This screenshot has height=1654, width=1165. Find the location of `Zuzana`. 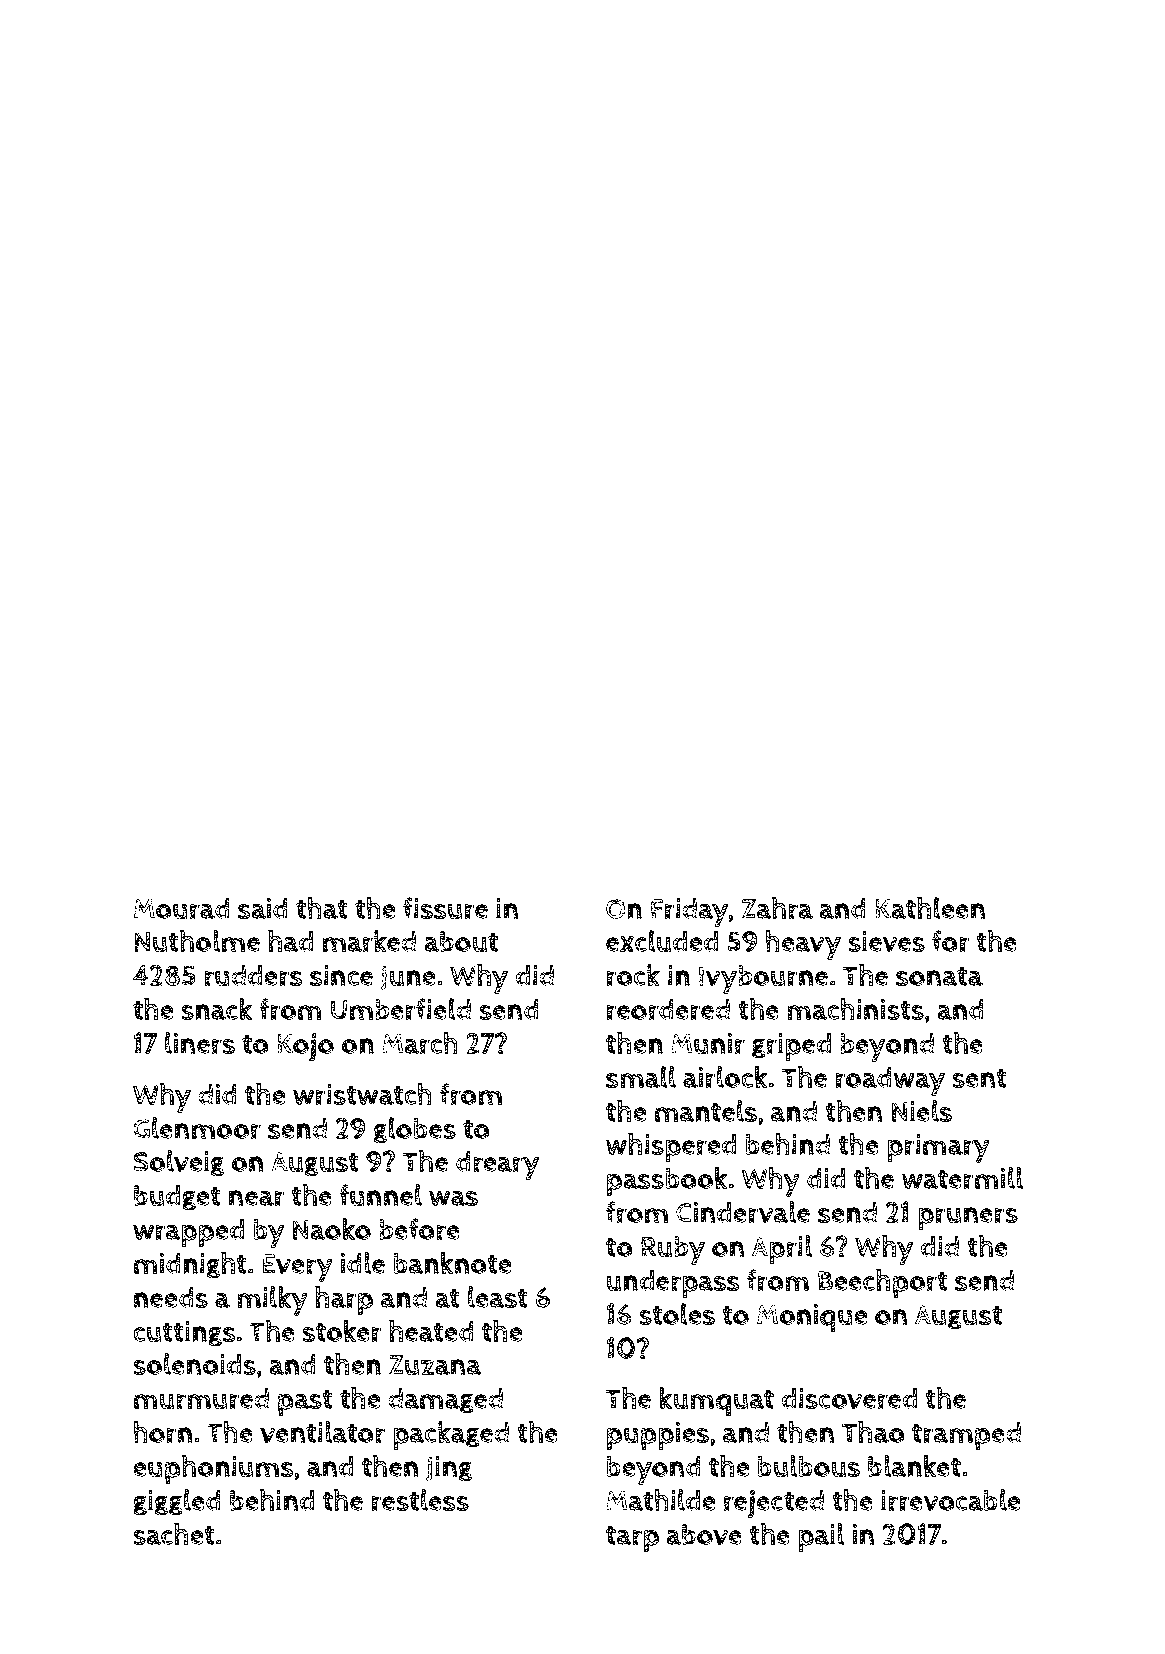

Zuzana is located at coordinates (435, 1365).
